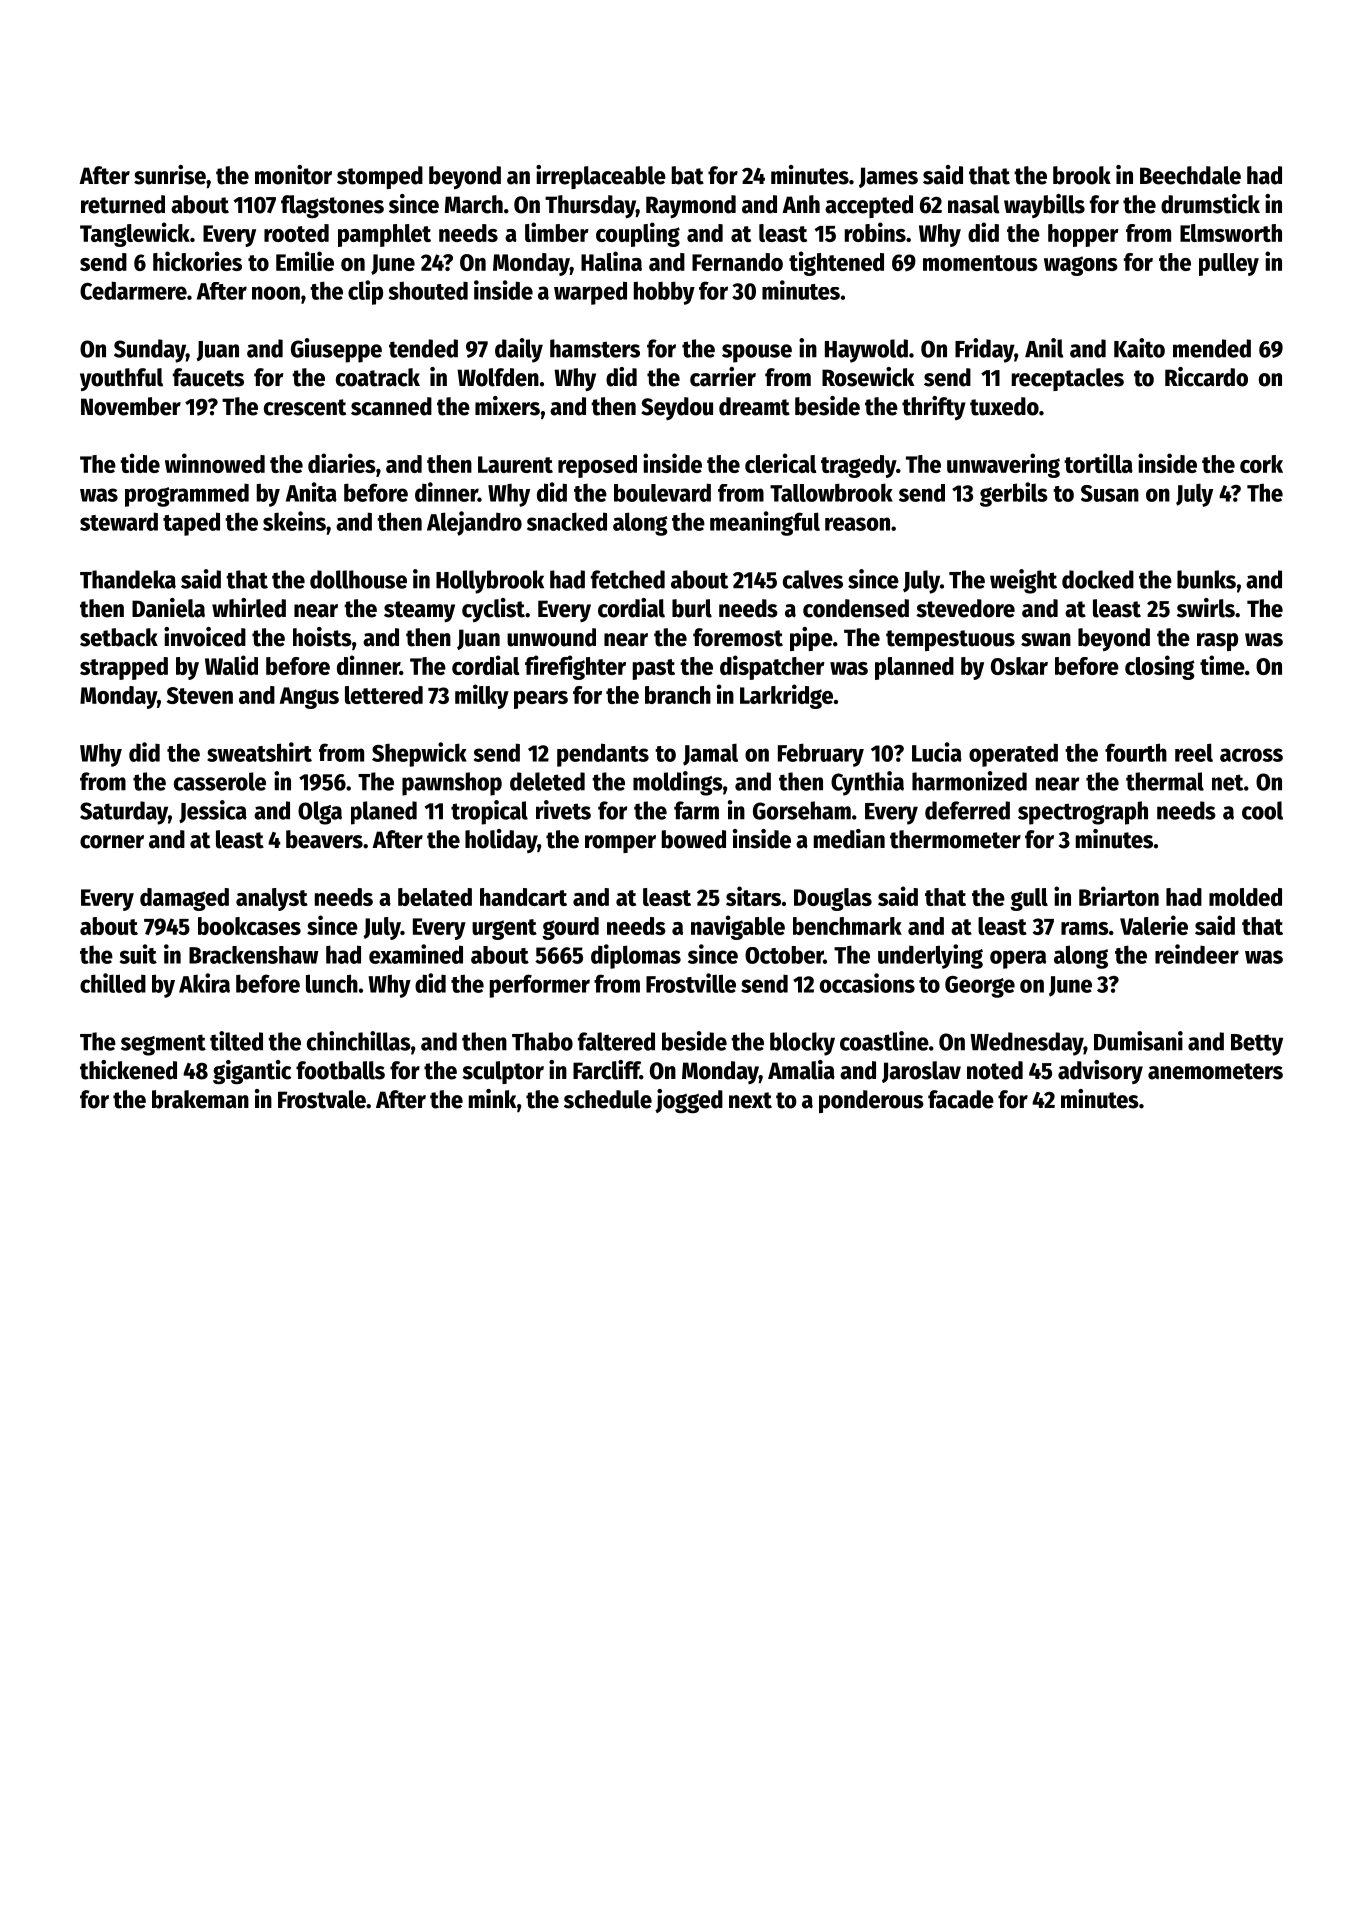 This image has width=1363, height=1928. I want to click on rasp, so click(1217, 642).
